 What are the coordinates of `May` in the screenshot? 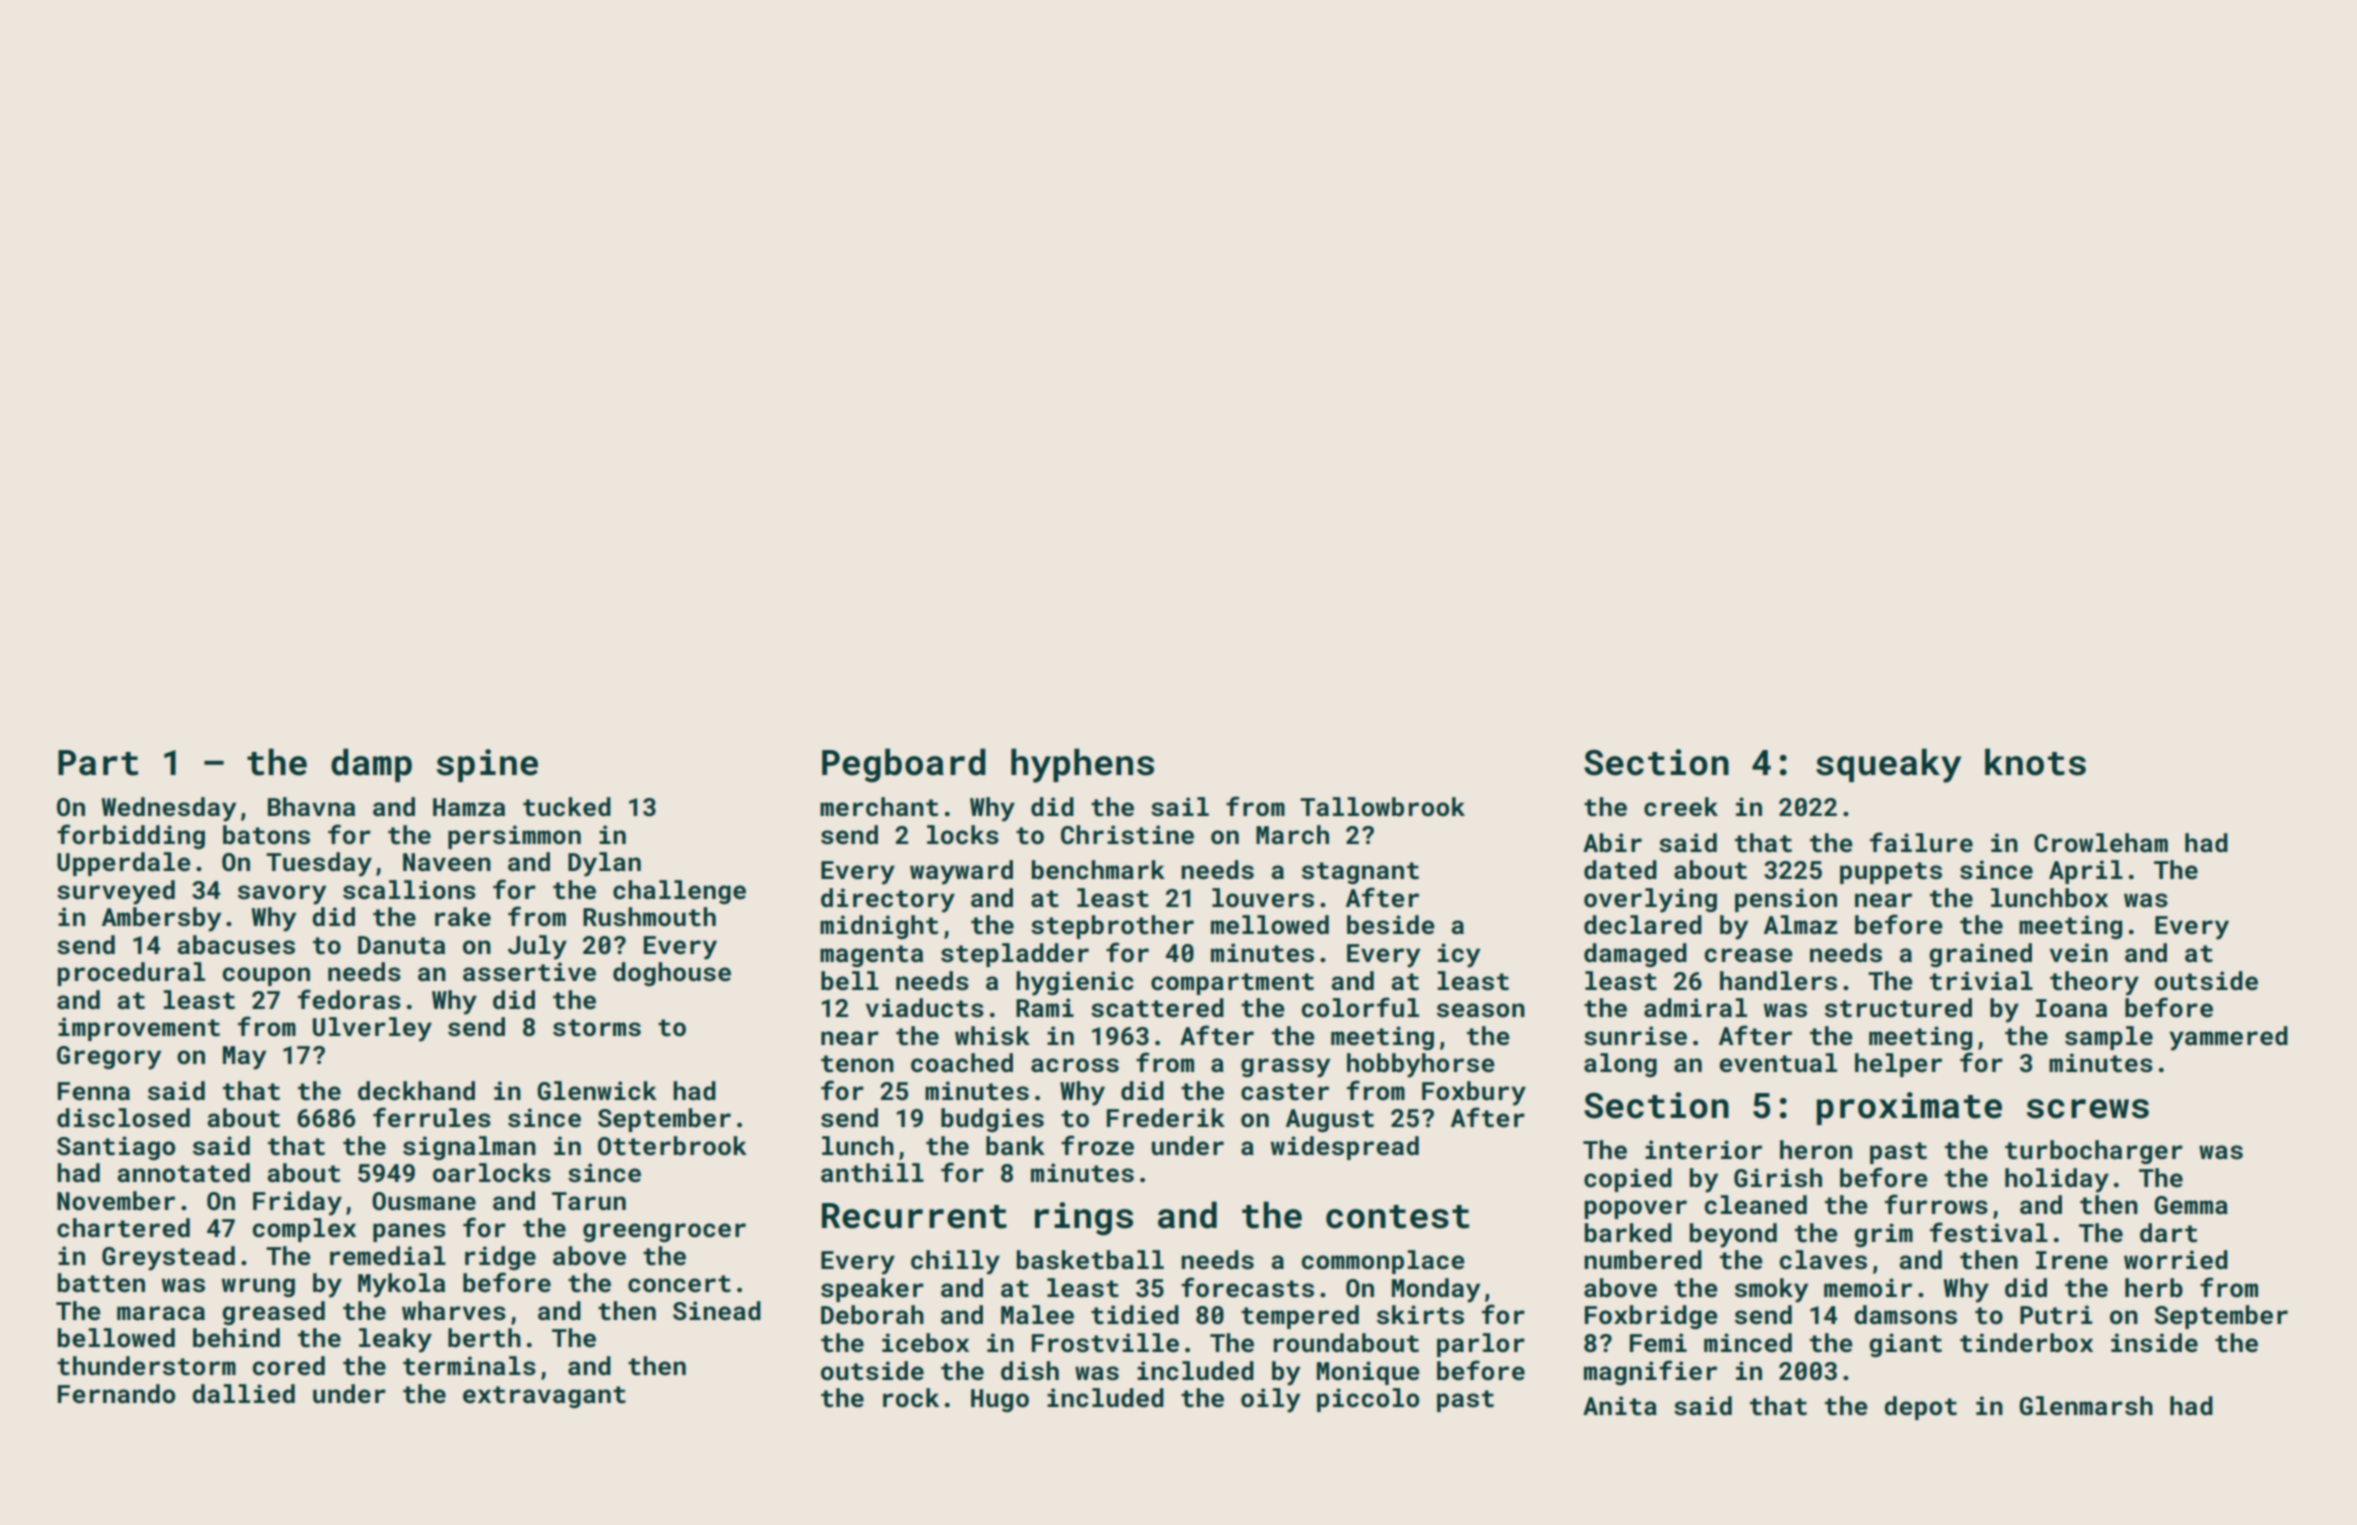 It's located at (244, 1058).
